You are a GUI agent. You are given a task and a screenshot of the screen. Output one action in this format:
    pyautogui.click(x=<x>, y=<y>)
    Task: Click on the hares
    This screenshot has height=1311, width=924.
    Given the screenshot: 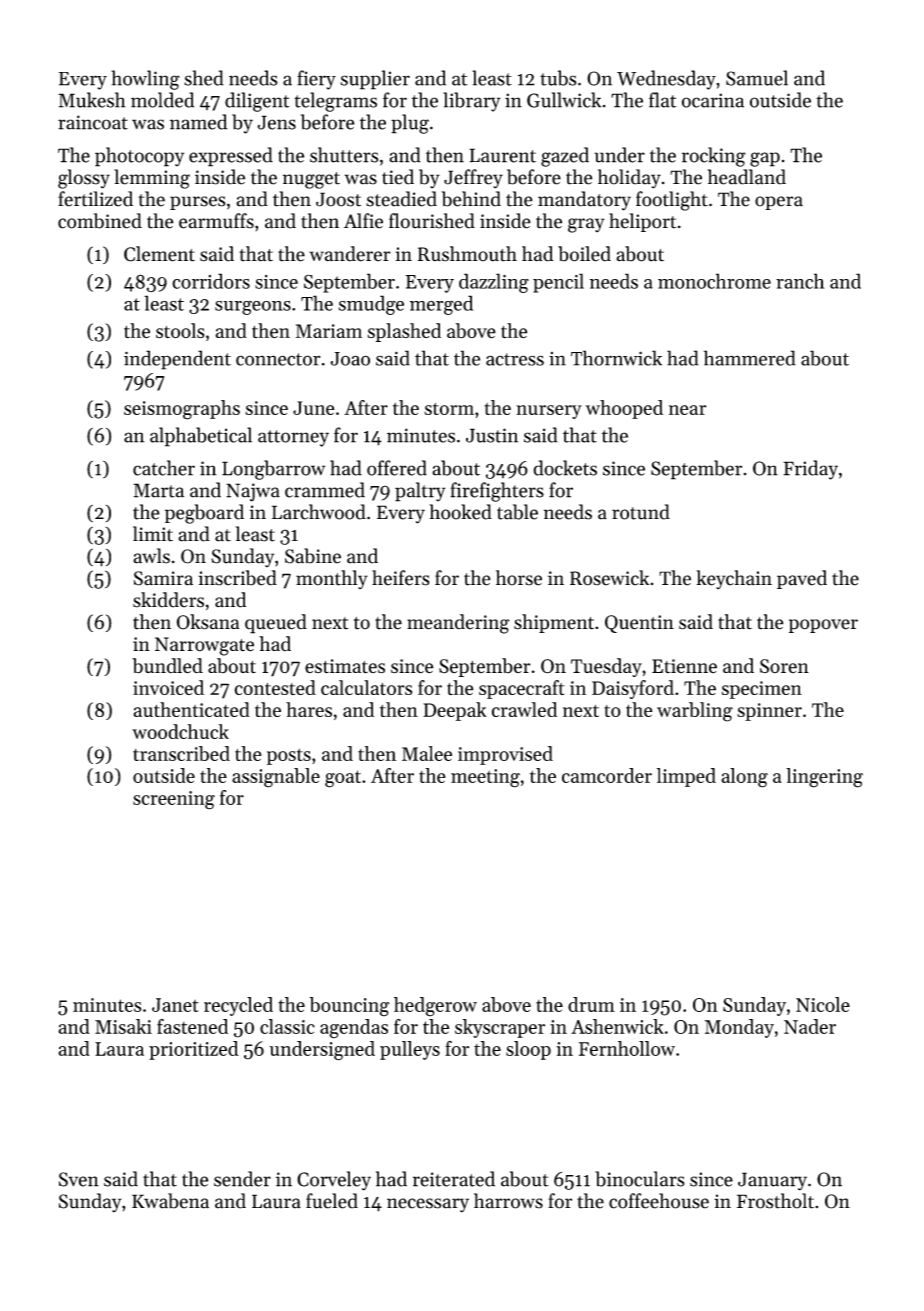 What is the action you would take?
    pyautogui.click(x=309, y=709)
